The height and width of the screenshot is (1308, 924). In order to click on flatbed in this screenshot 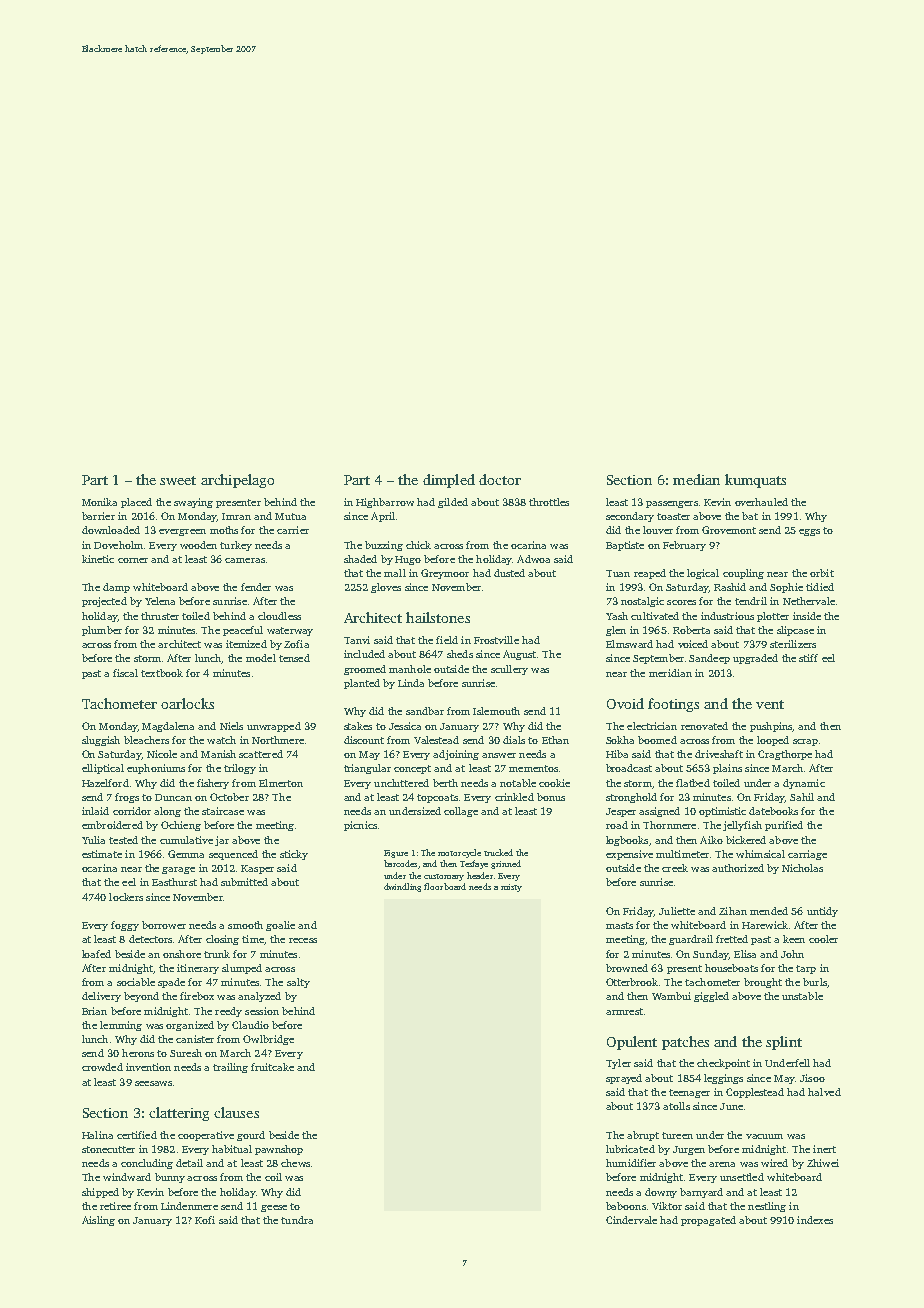, I will do `click(693, 783)`.
